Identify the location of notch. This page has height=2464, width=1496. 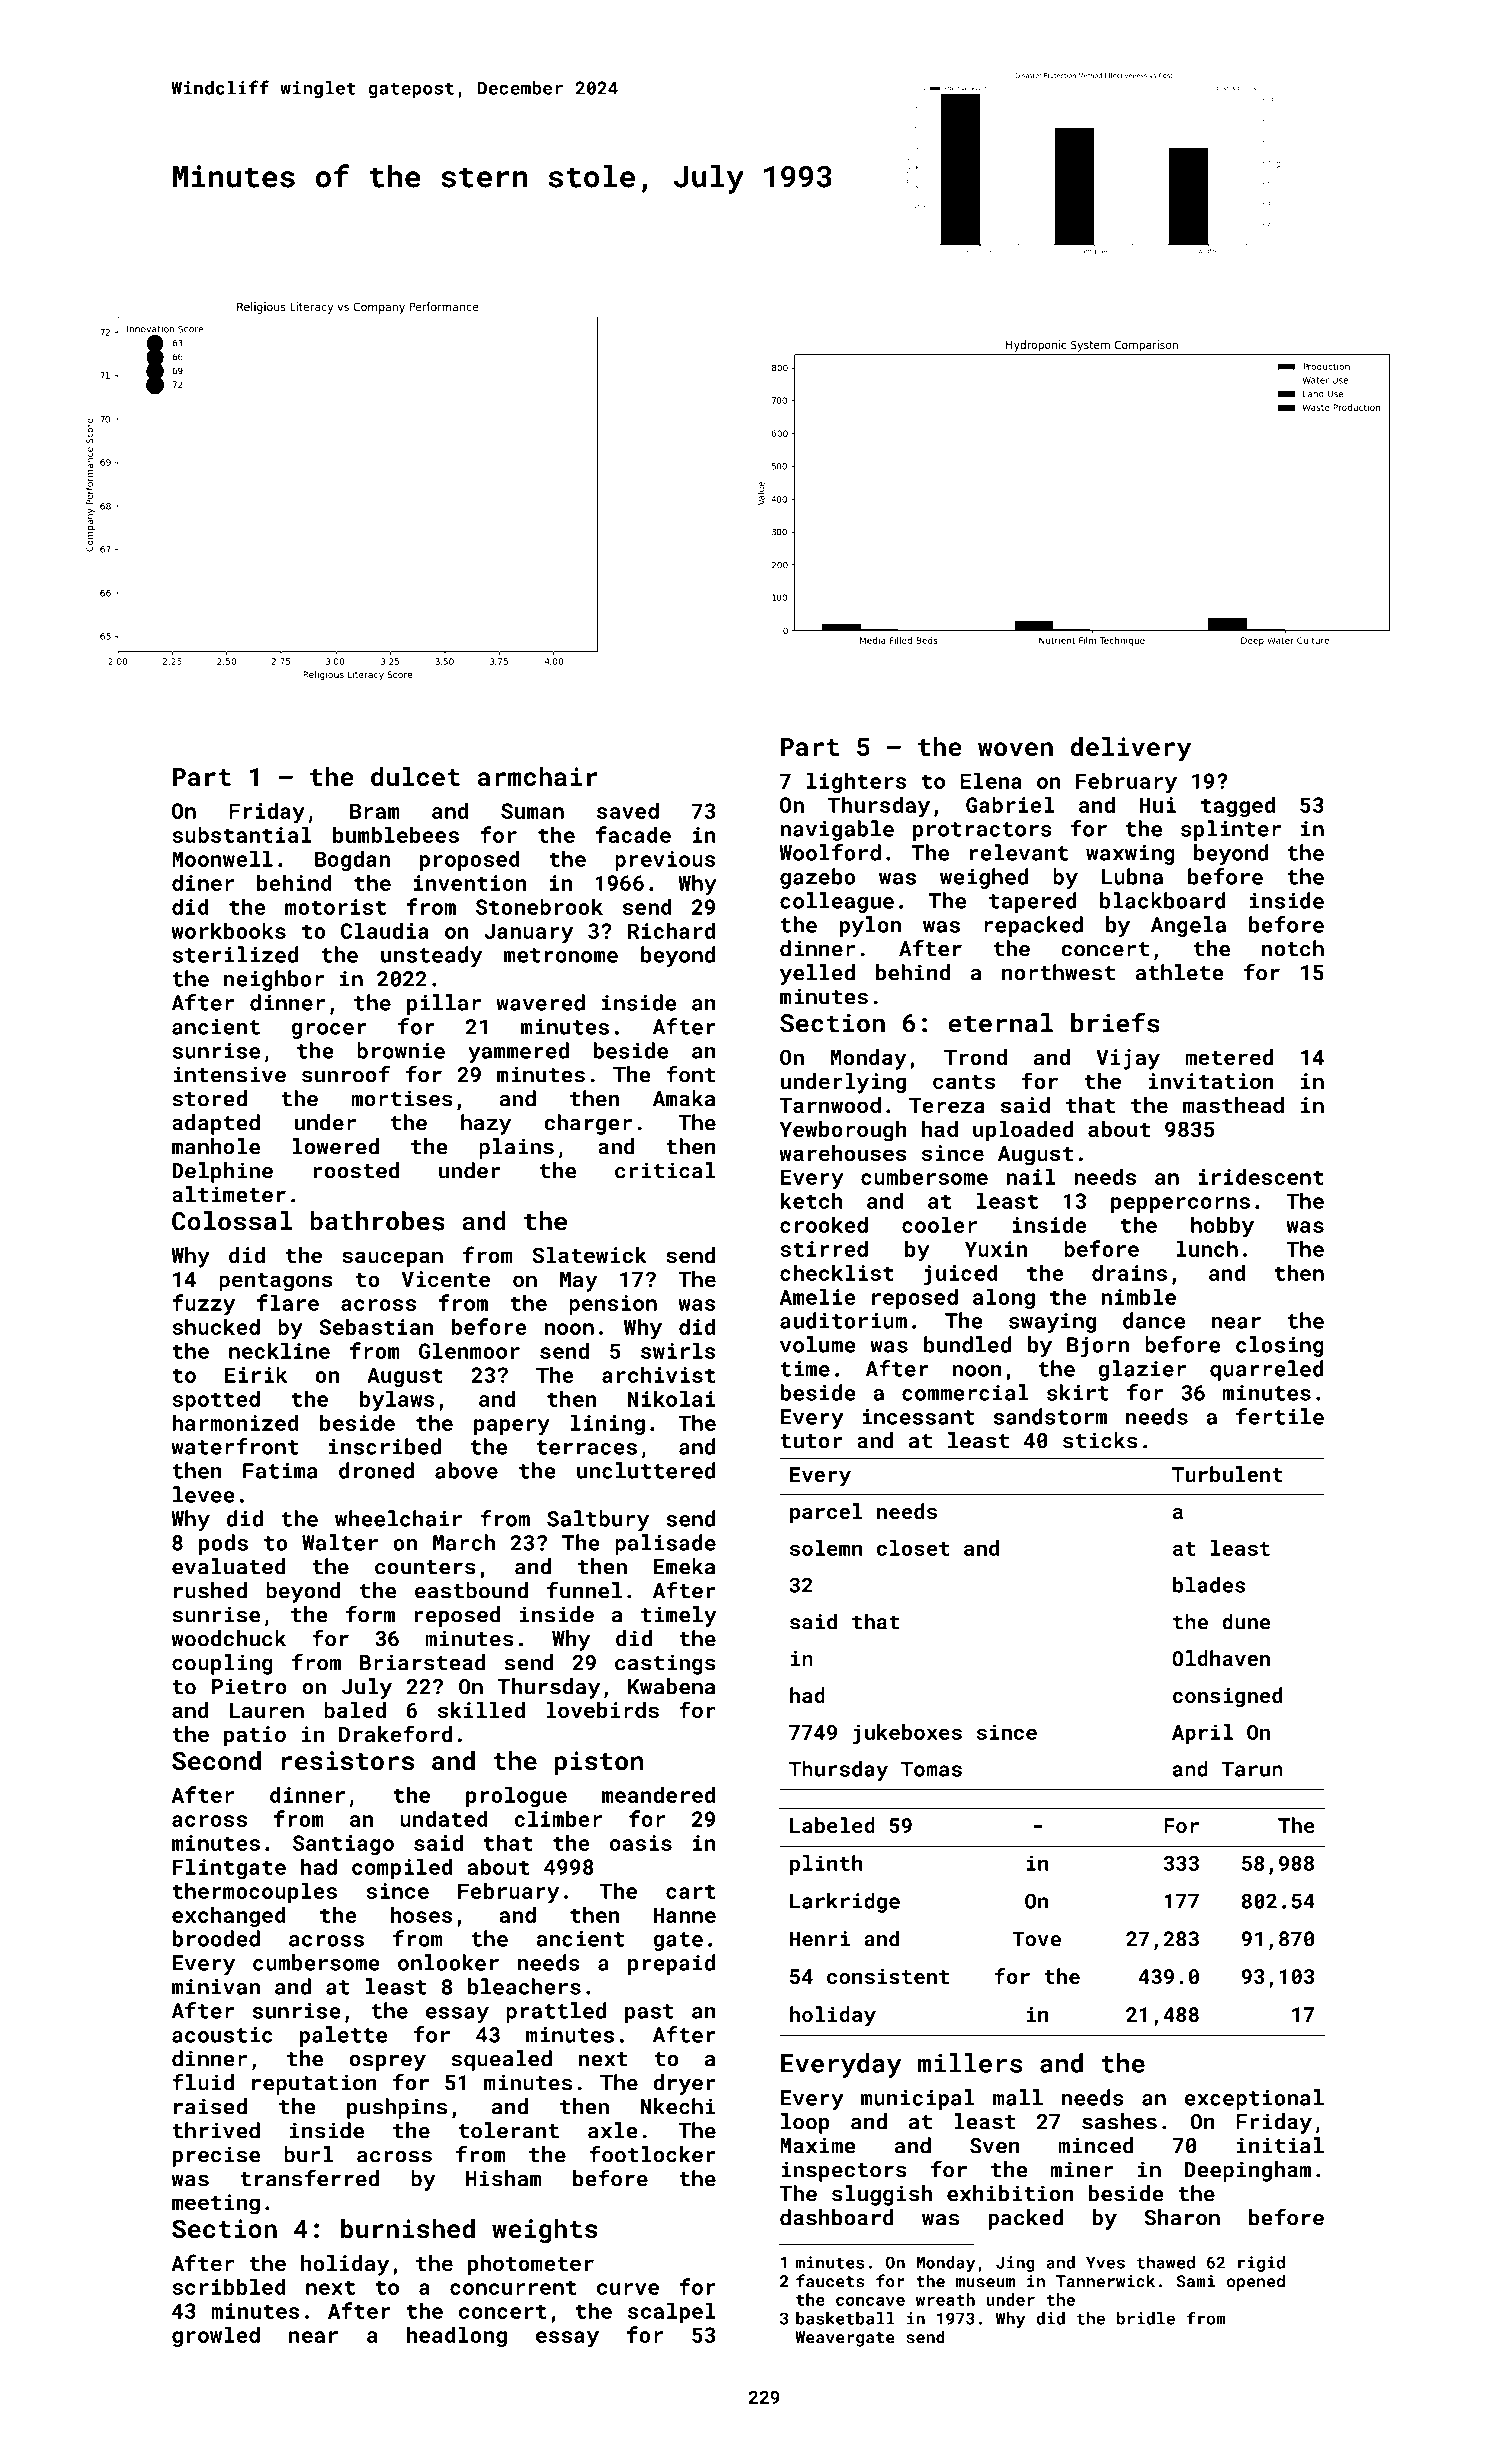
(1293, 948).
